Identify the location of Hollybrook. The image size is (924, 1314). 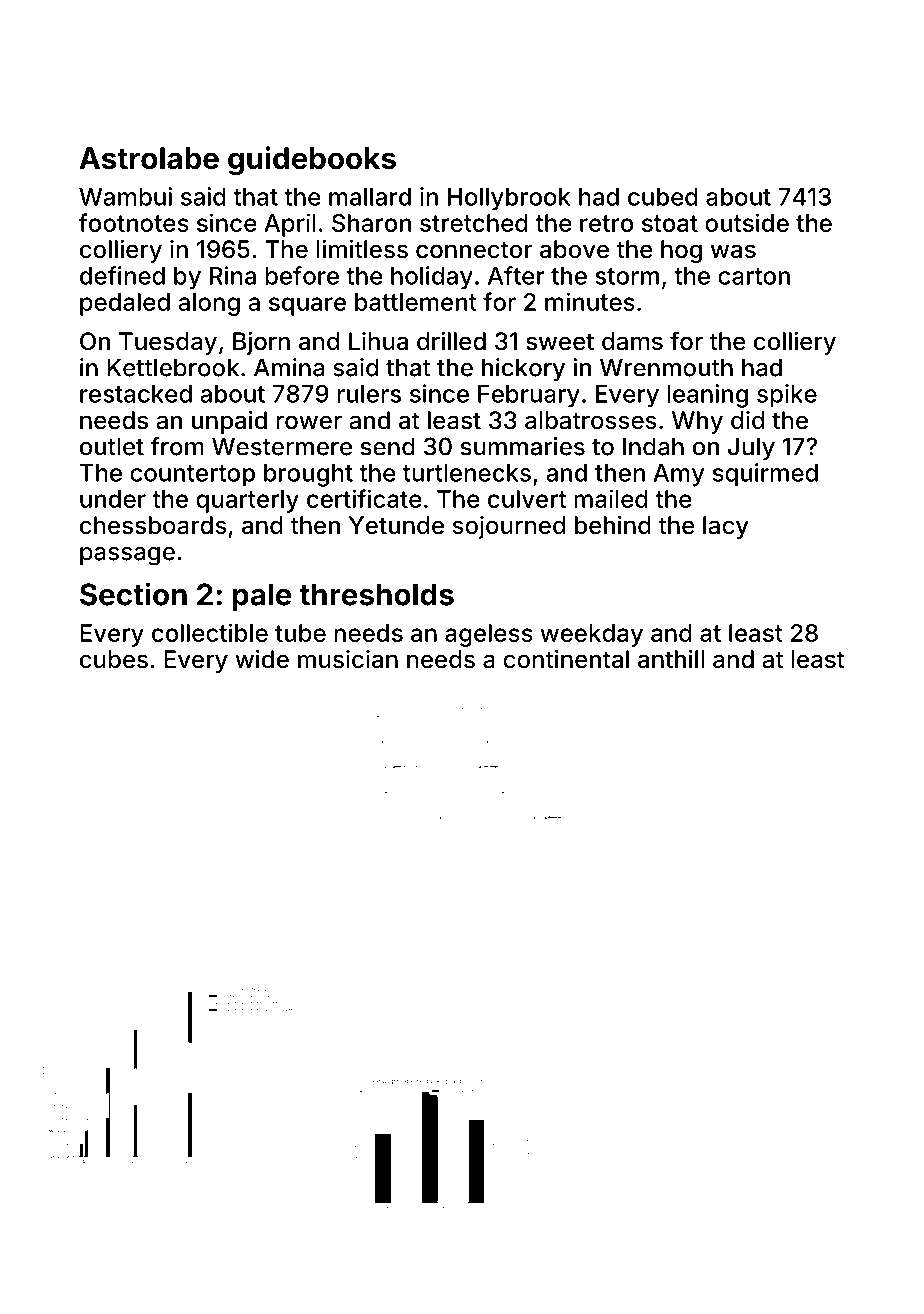
(509, 199).
